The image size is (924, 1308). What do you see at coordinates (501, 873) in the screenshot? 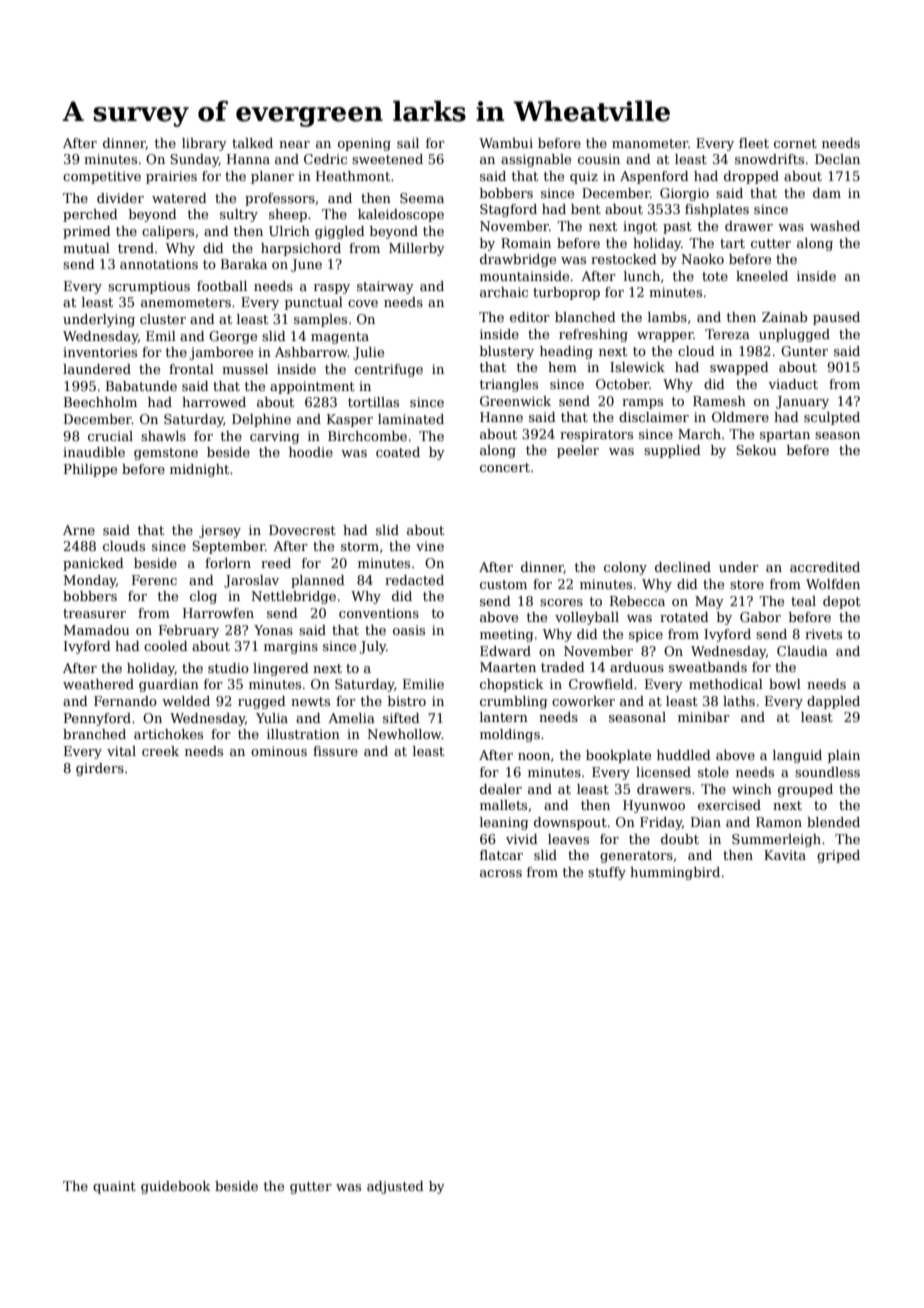
I see `across` at bounding box center [501, 873].
